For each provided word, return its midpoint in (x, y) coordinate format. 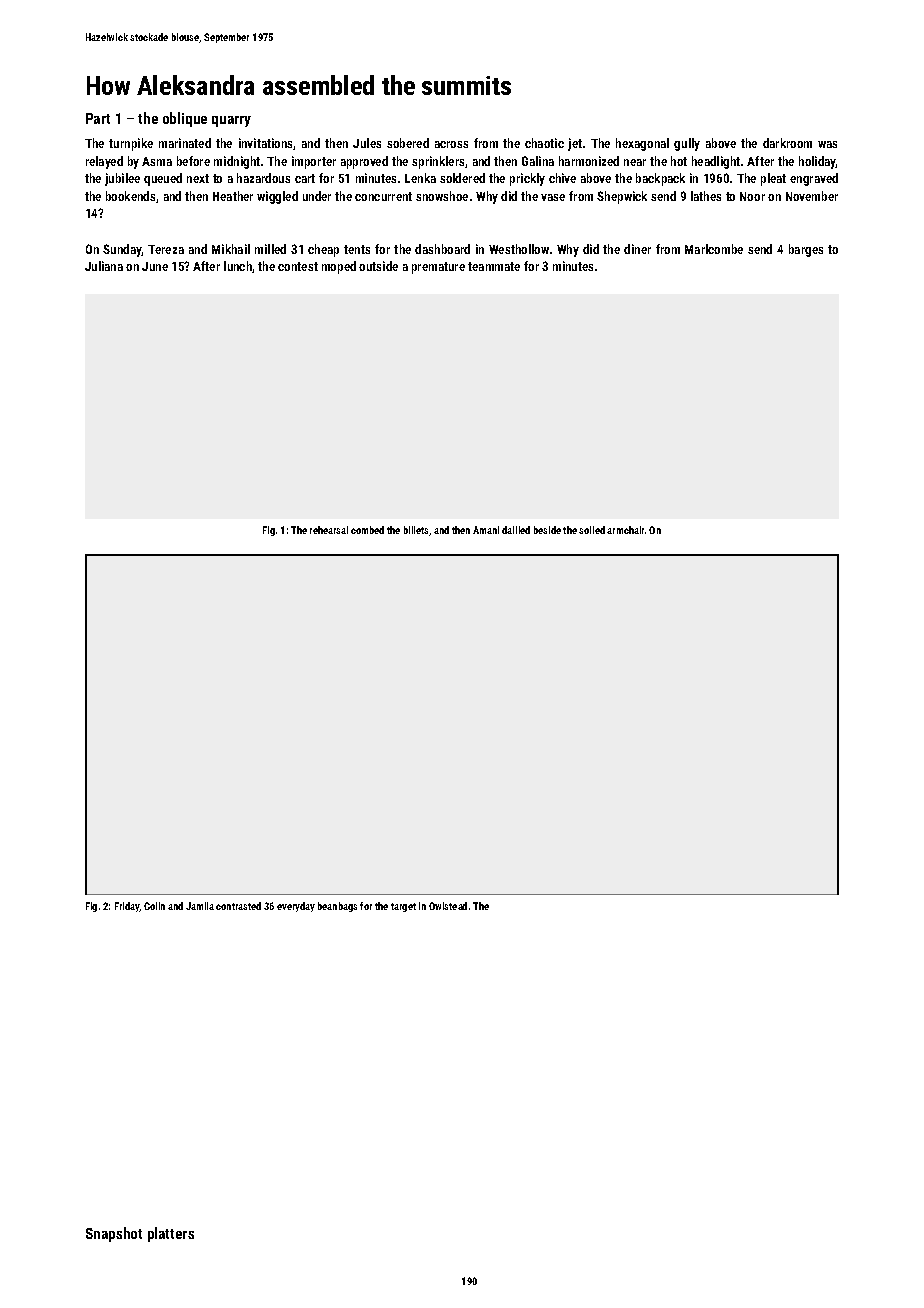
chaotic (544, 143)
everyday (296, 907)
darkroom (787, 143)
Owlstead (448, 906)
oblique (185, 119)
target (403, 907)
